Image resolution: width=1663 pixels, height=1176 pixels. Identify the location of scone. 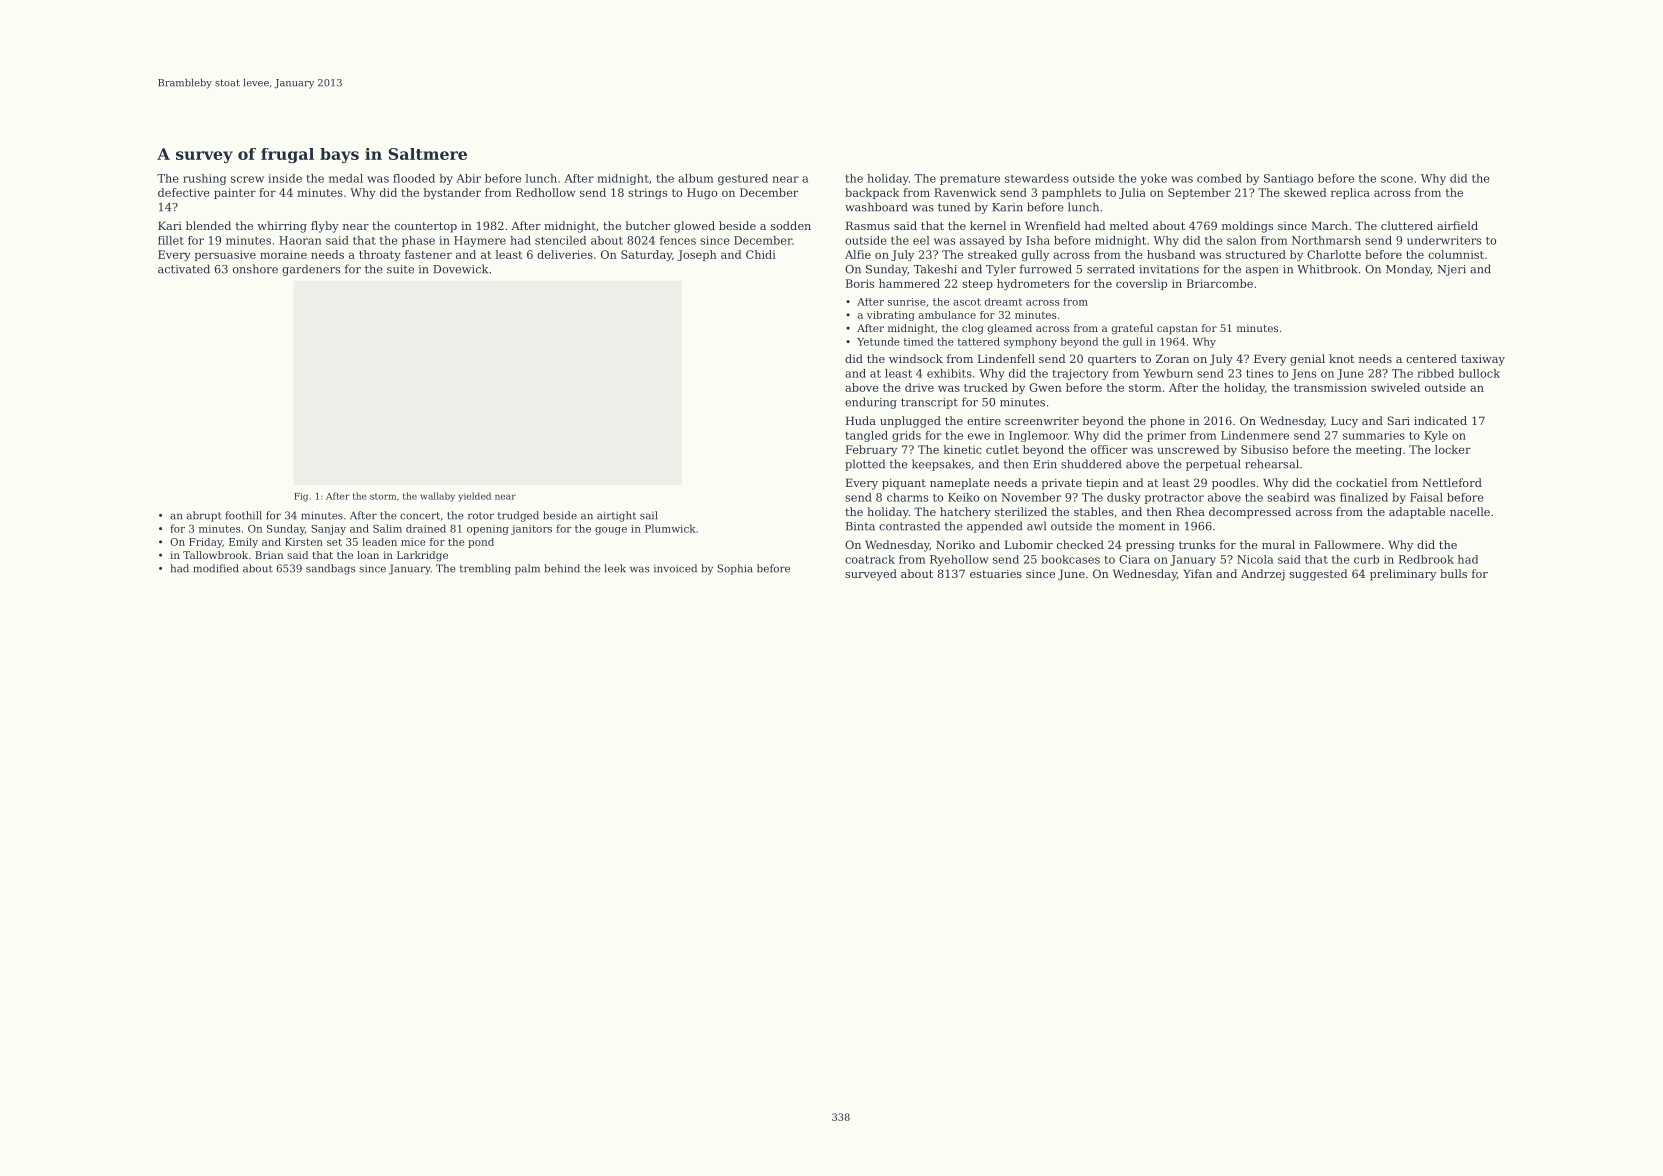
(1397, 179).
